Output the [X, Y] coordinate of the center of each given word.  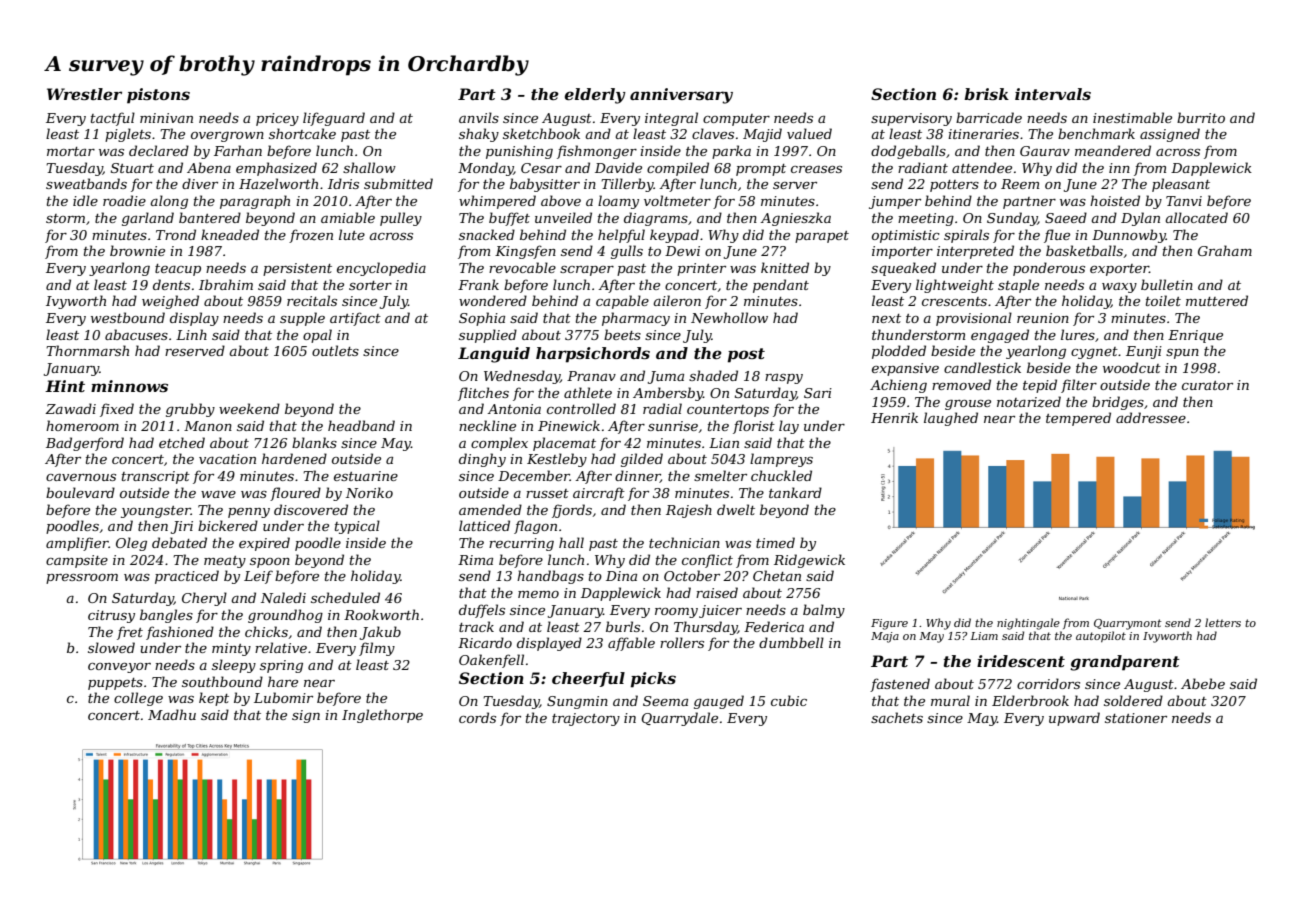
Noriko [369, 492]
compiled [678, 169]
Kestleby [557, 460]
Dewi [682, 251]
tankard [795, 492]
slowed [111, 647]
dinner [637, 476]
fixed [117, 410]
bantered [210, 217]
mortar [71, 151]
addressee [1151, 417]
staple [1018, 286]
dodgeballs [908, 152]
